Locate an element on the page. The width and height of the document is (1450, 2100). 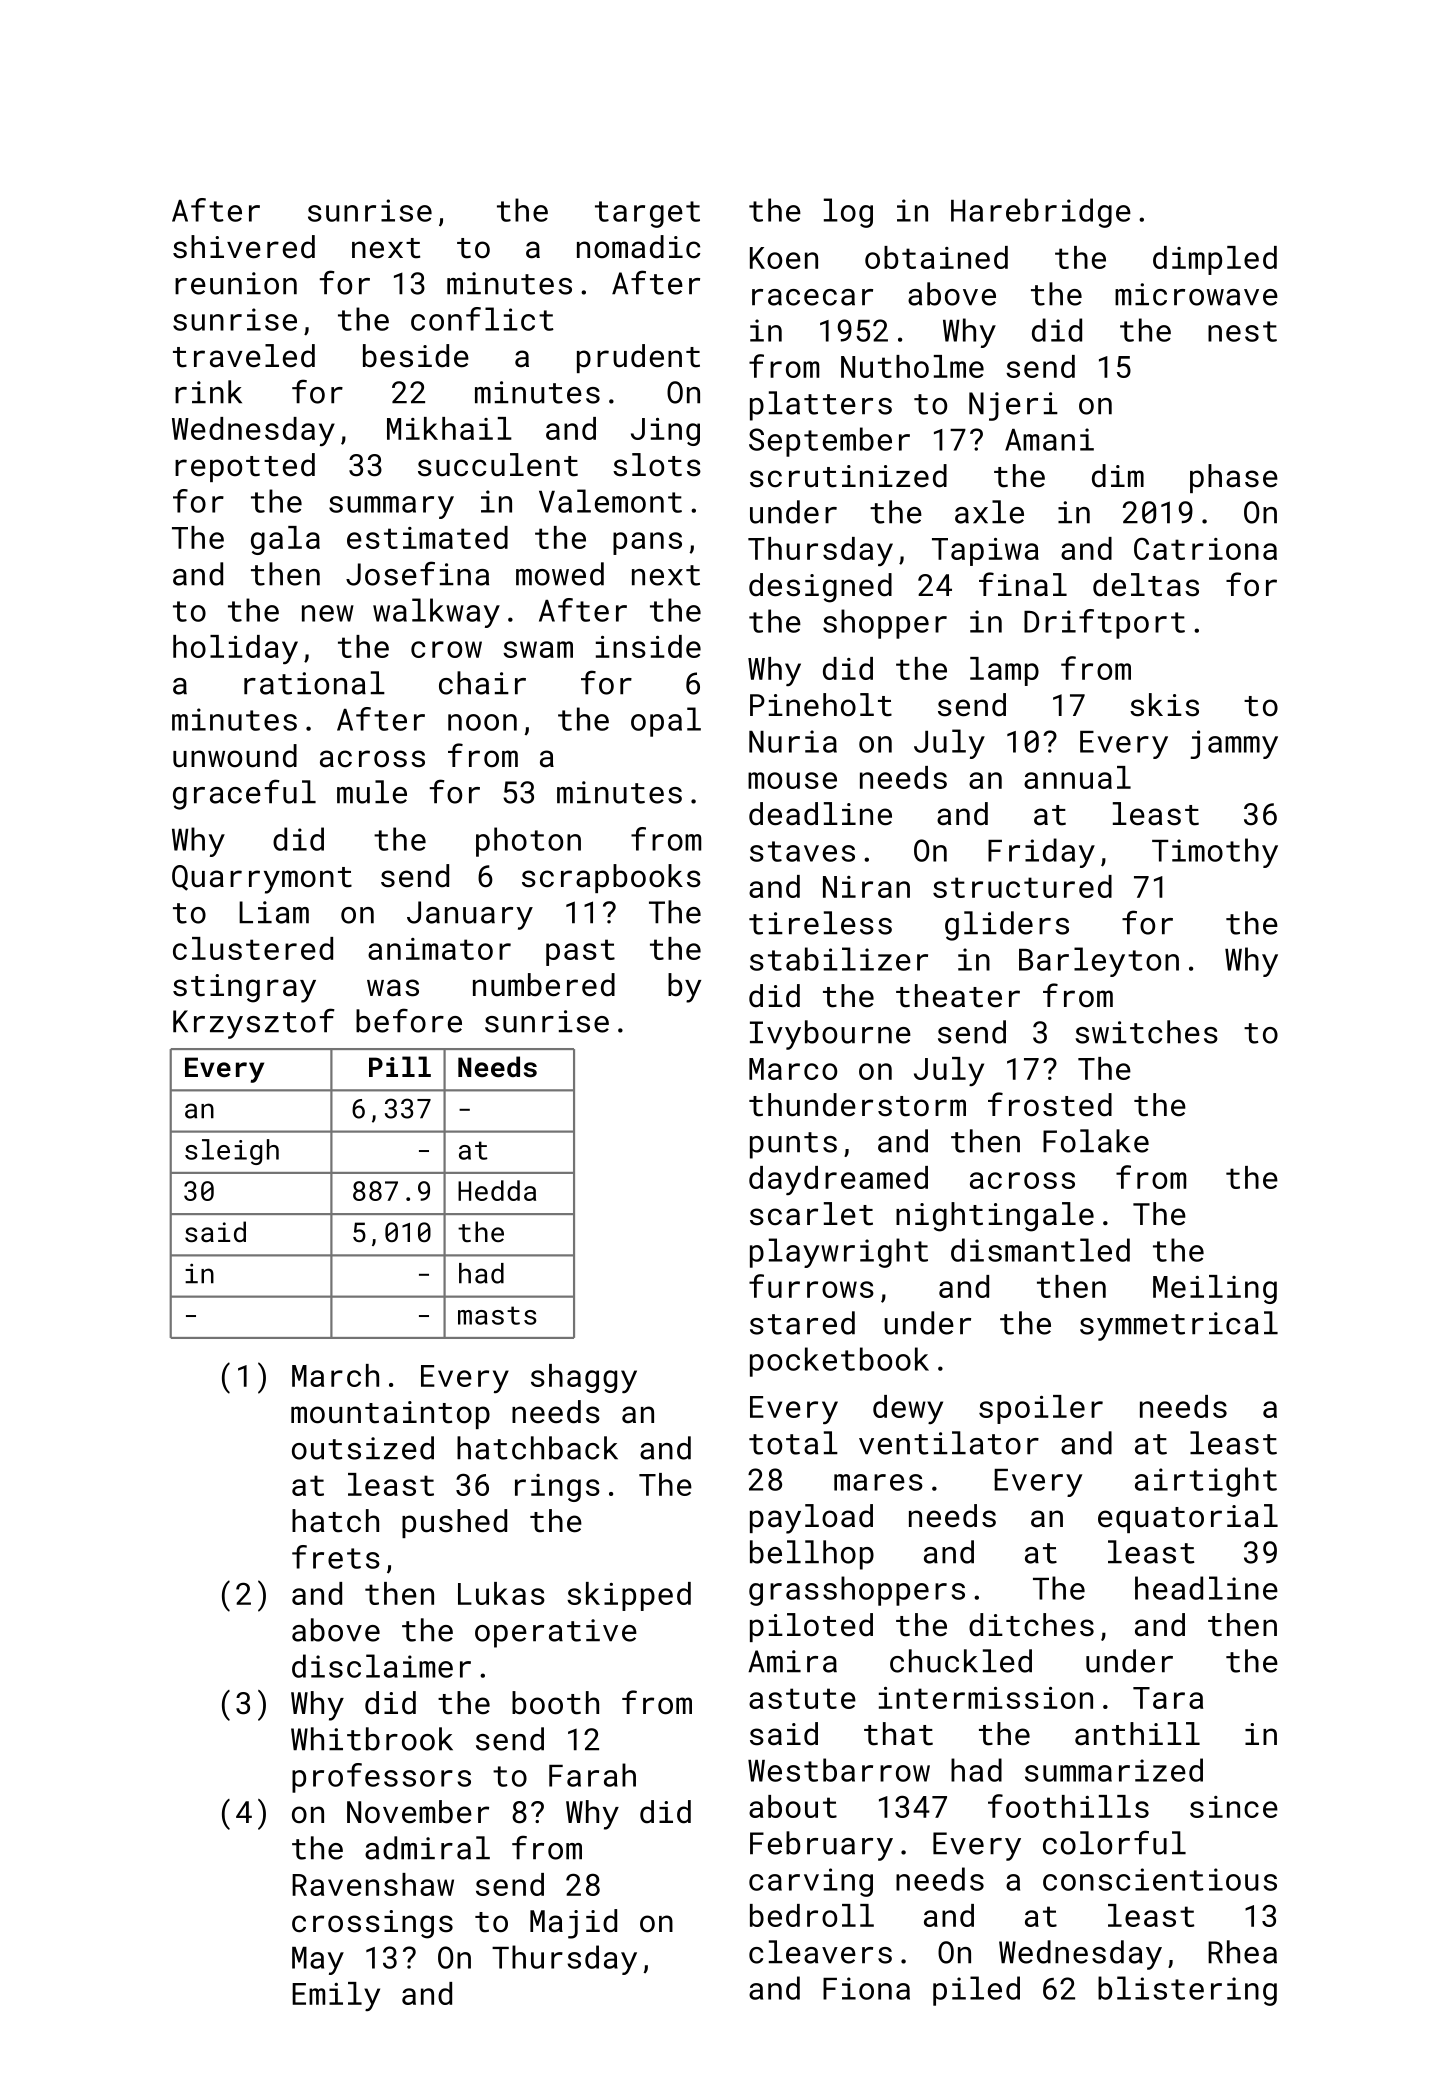
Whitbrook is located at coordinates (372, 1739).
